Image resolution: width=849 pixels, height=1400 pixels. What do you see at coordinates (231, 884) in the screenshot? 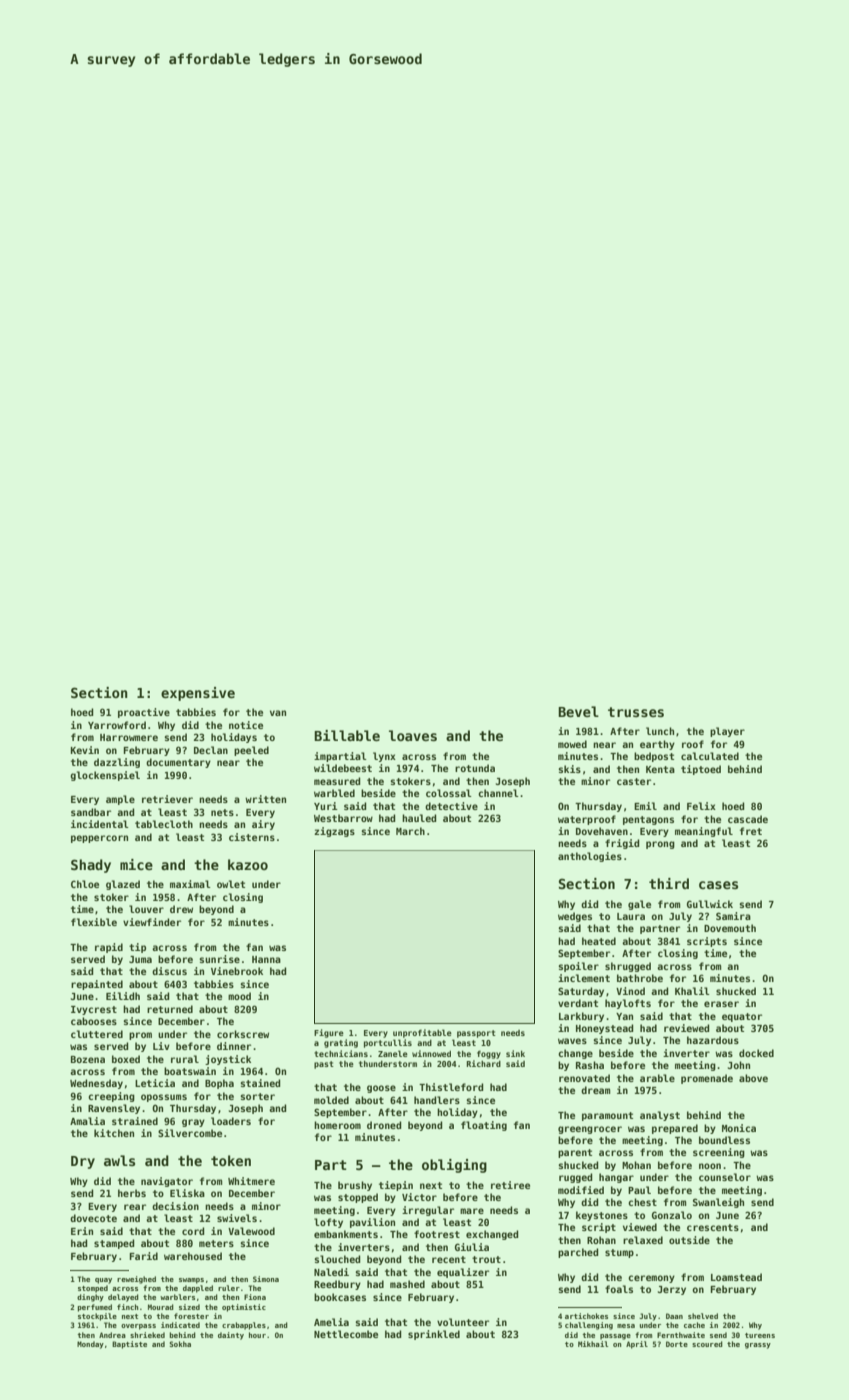
I see `owlet` at bounding box center [231, 884].
